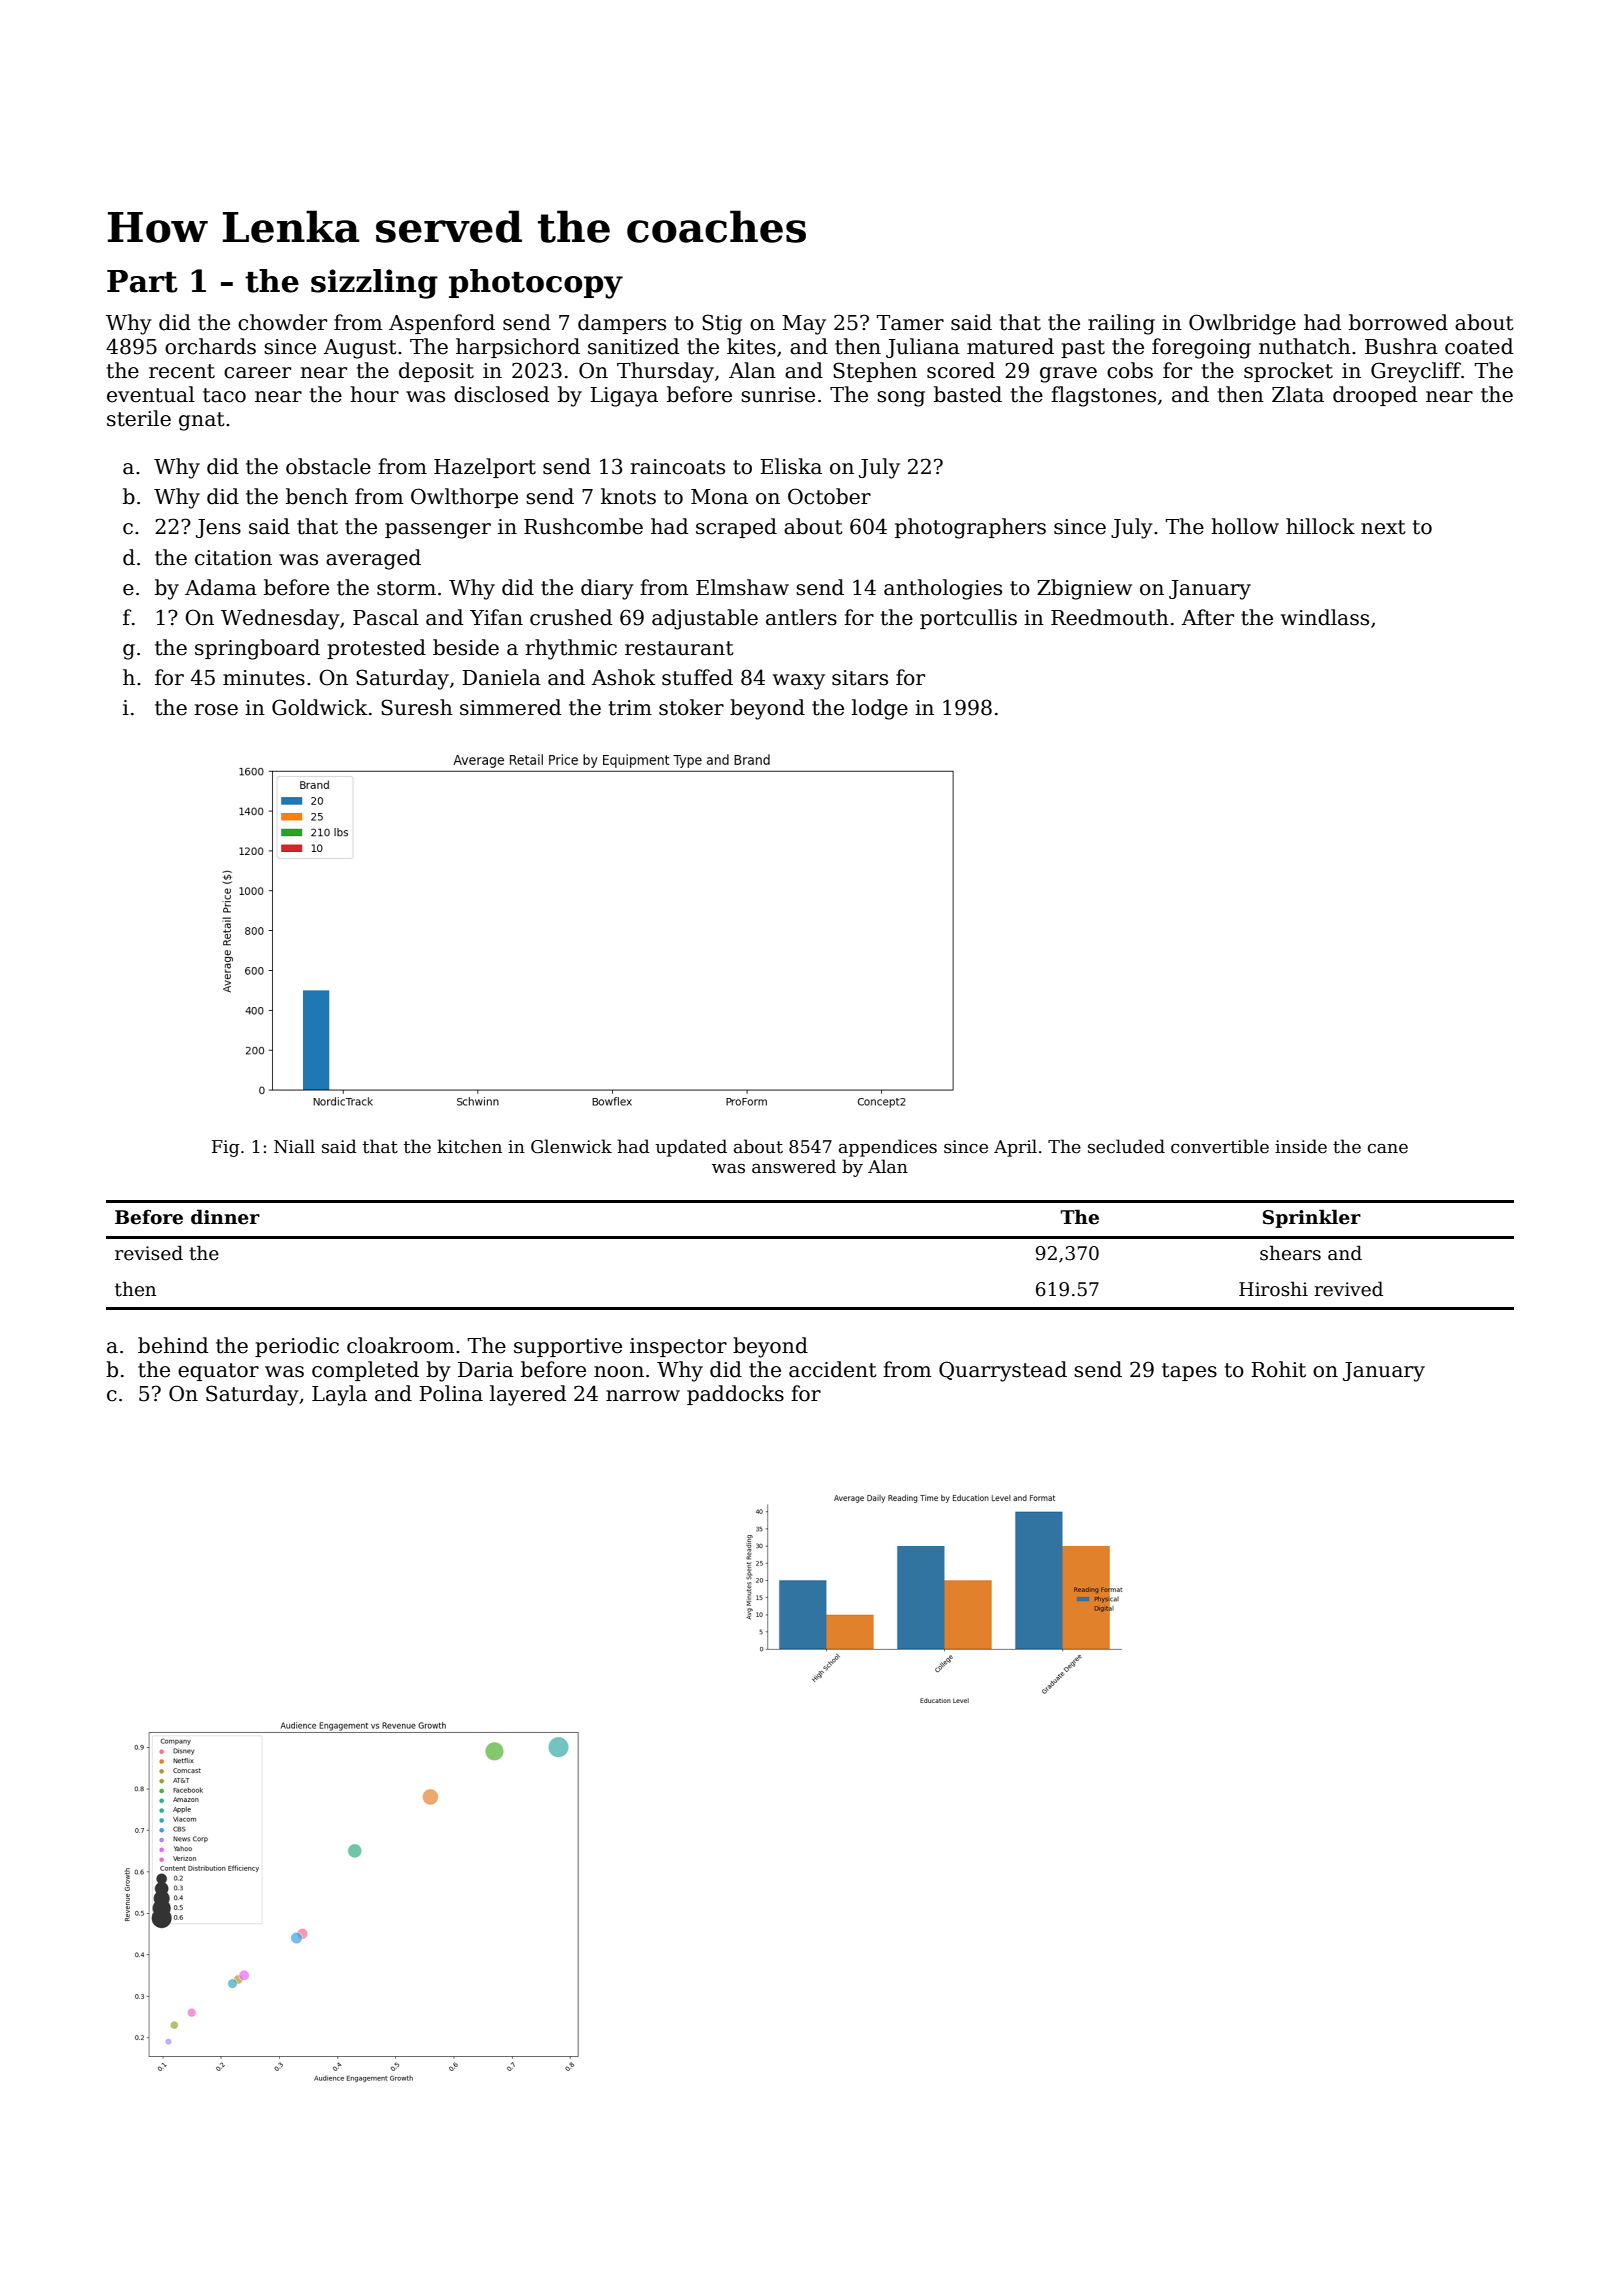 The height and width of the document is (2292, 1620). I want to click on next, so click(1383, 527).
